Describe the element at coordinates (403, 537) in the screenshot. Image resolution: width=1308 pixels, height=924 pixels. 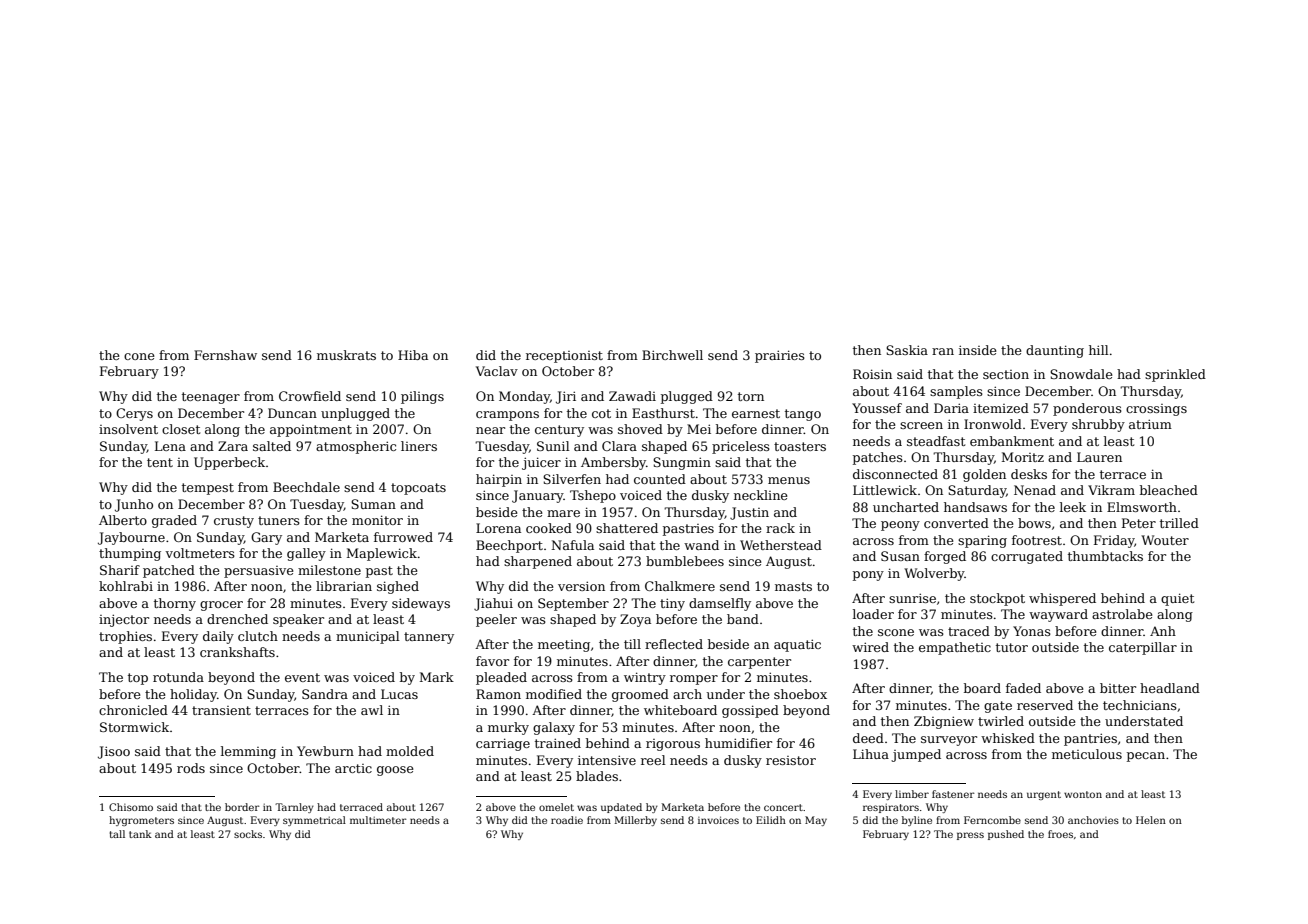
I see `furrowed` at that location.
